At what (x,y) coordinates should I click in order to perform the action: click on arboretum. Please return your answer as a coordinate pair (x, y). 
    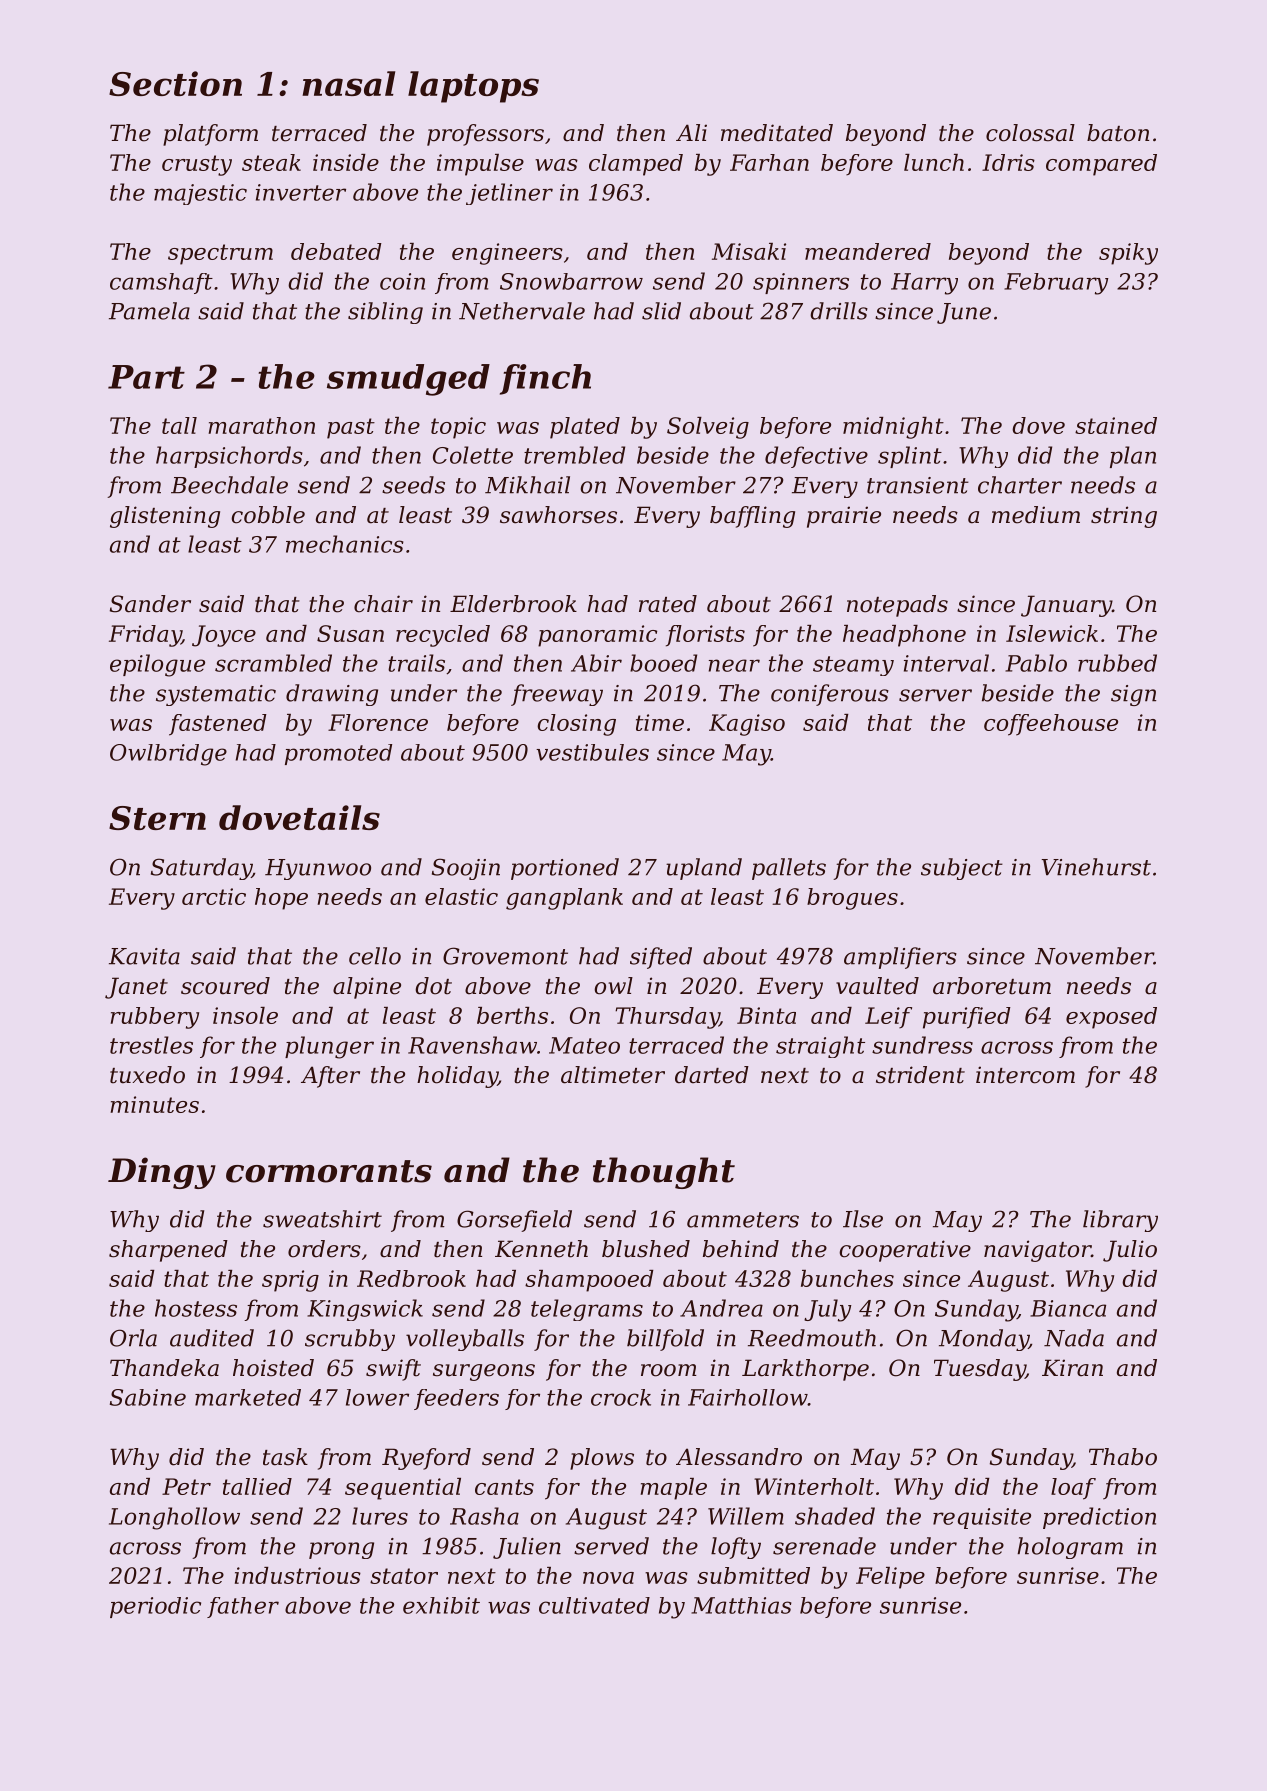
    Looking at the image, I should click on (992, 986).
